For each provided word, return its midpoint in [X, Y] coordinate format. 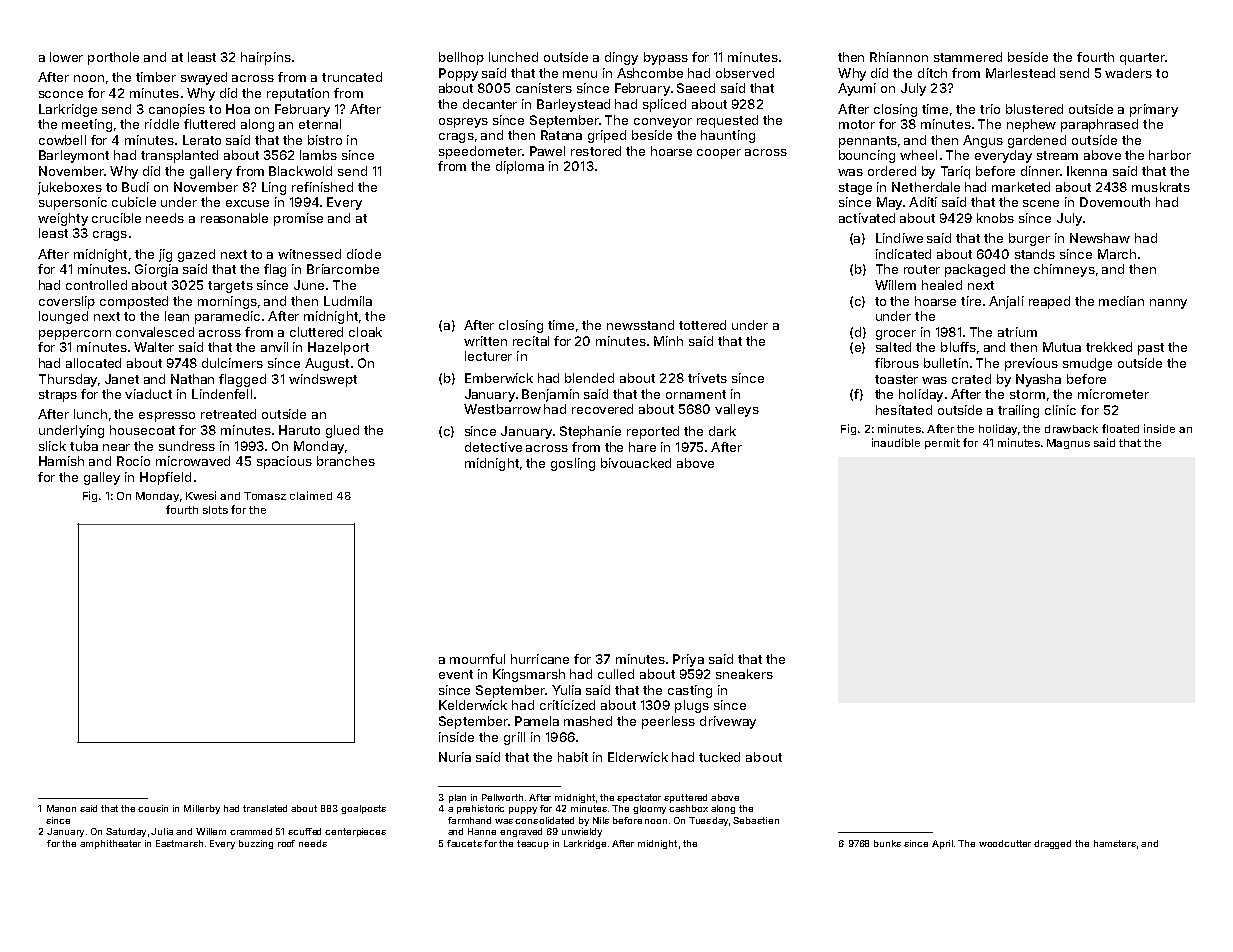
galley [102, 478]
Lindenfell [222, 394]
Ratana [561, 135]
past [1151, 349]
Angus [983, 141]
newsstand [640, 325]
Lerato [202, 140]
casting [690, 691]
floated [1120, 428]
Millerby [202, 809]
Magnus [1068, 444]
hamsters [1115, 843]
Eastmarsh [179, 843]
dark [722, 431]
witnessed [309, 254]
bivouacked [636, 463]
